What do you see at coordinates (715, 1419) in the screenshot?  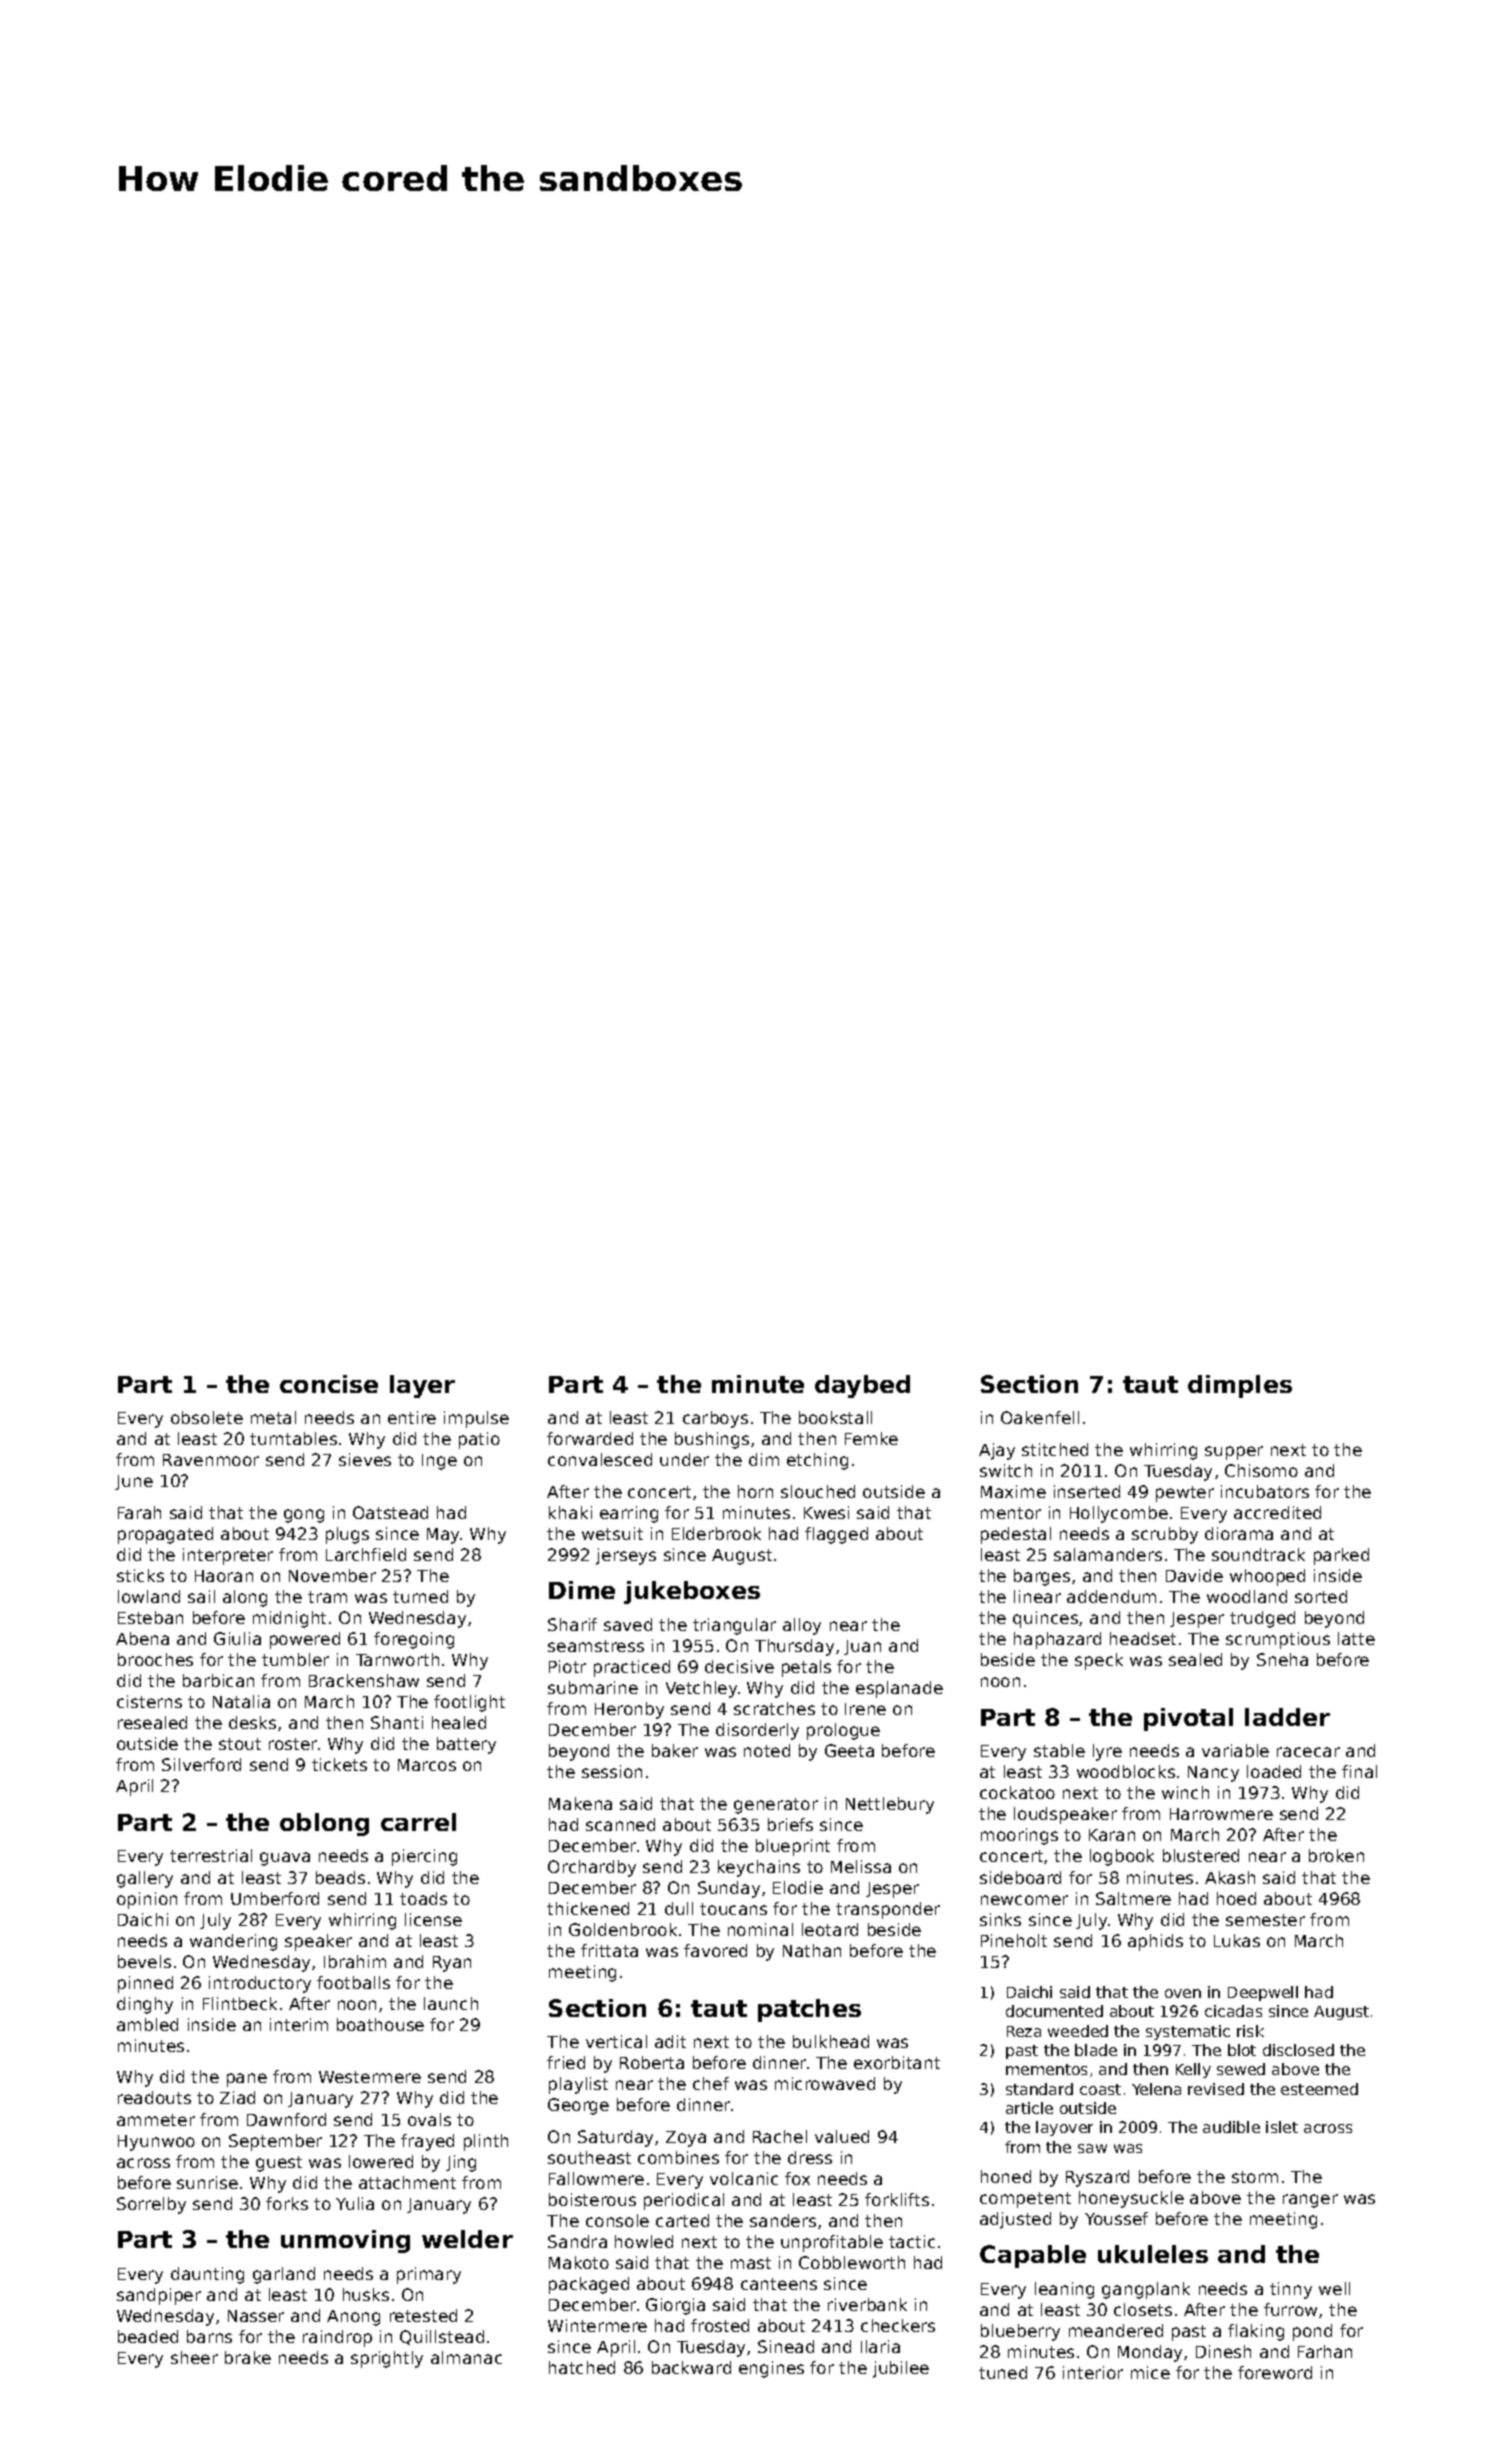 I see `carboys` at bounding box center [715, 1419].
